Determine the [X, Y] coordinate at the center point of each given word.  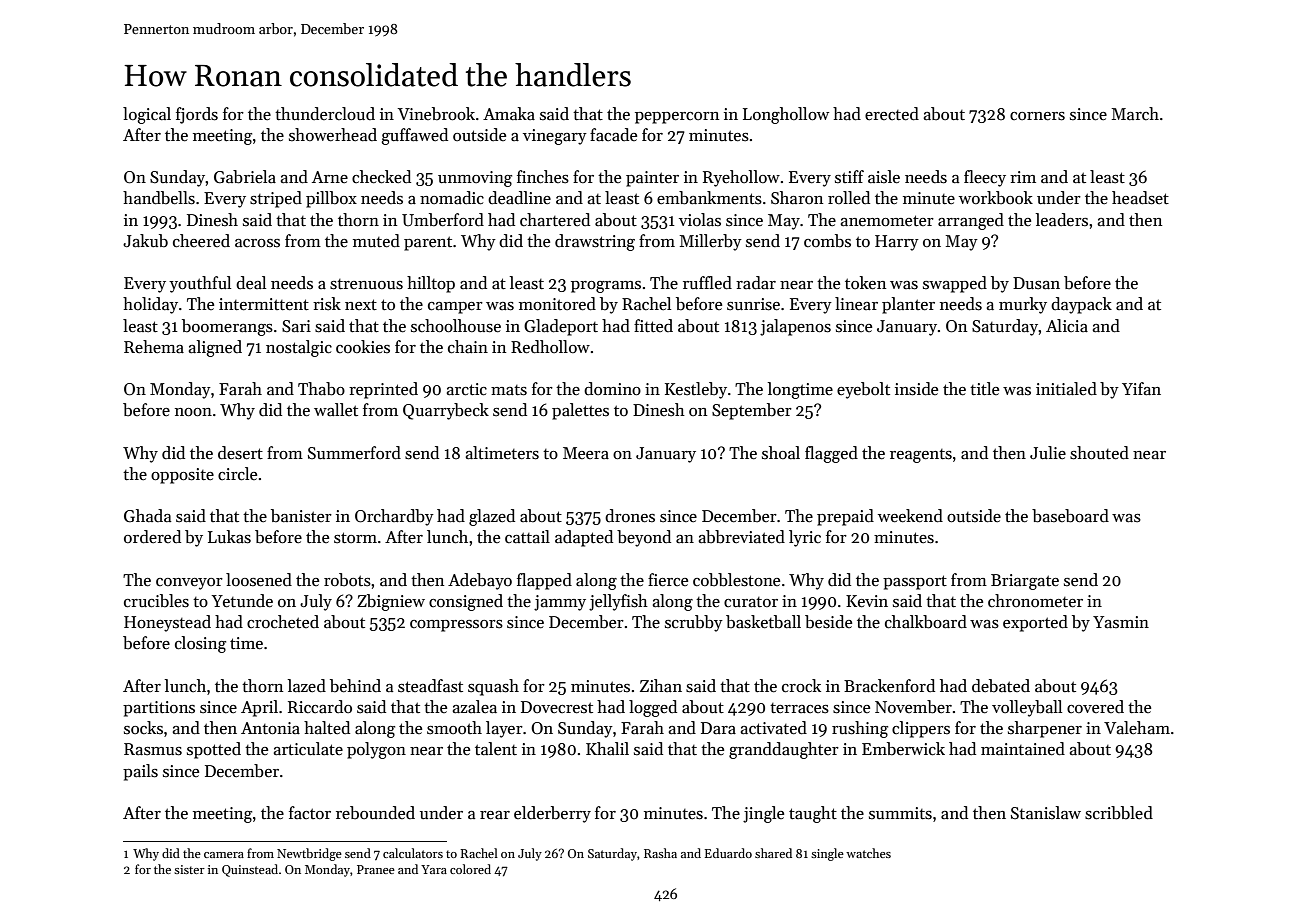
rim [1023, 177]
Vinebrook [436, 114]
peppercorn [677, 118]
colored [470, 869]
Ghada [148, 516]
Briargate [1025, 582]
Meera [586, 453]
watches [868, 853]
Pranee [376, 869]
